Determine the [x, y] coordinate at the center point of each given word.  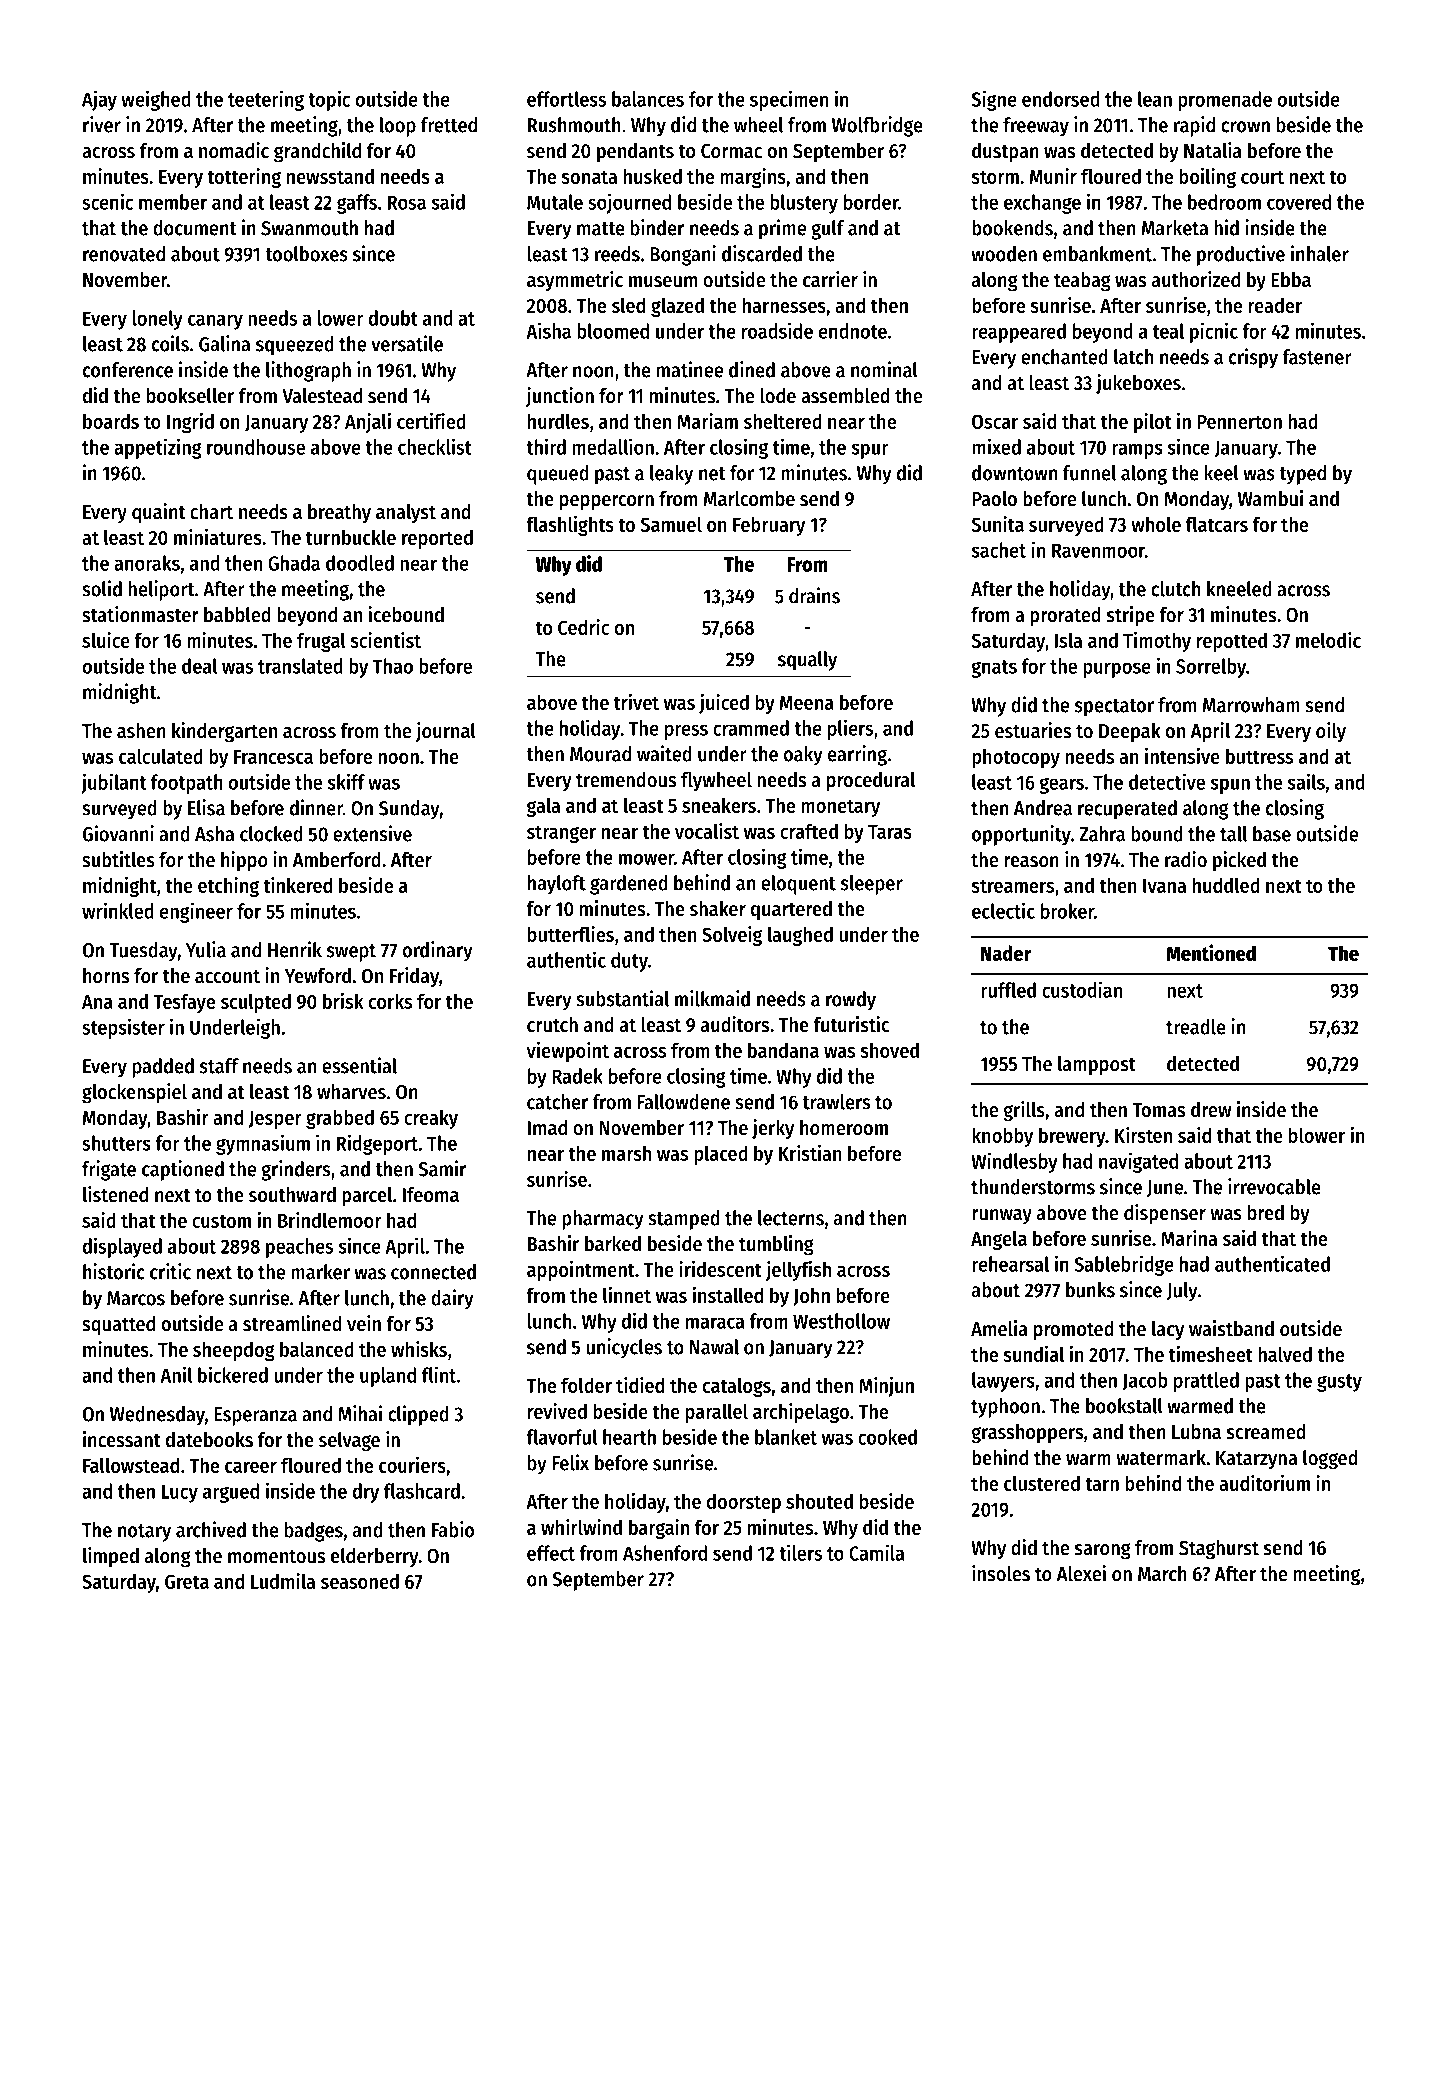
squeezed [295, 346]
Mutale [555, 202]
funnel [1089, 473]
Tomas [1158, 1110]
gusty [1339, 1383]
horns [106, 976]
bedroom [1224, 202]
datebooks [209, 1440]
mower [646, 859]
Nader [1006, 953]
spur [870, 451]
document [195, 228]
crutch [552, 1025]
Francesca [273, 757]
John [811, 1296]
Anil [176, 1374]
